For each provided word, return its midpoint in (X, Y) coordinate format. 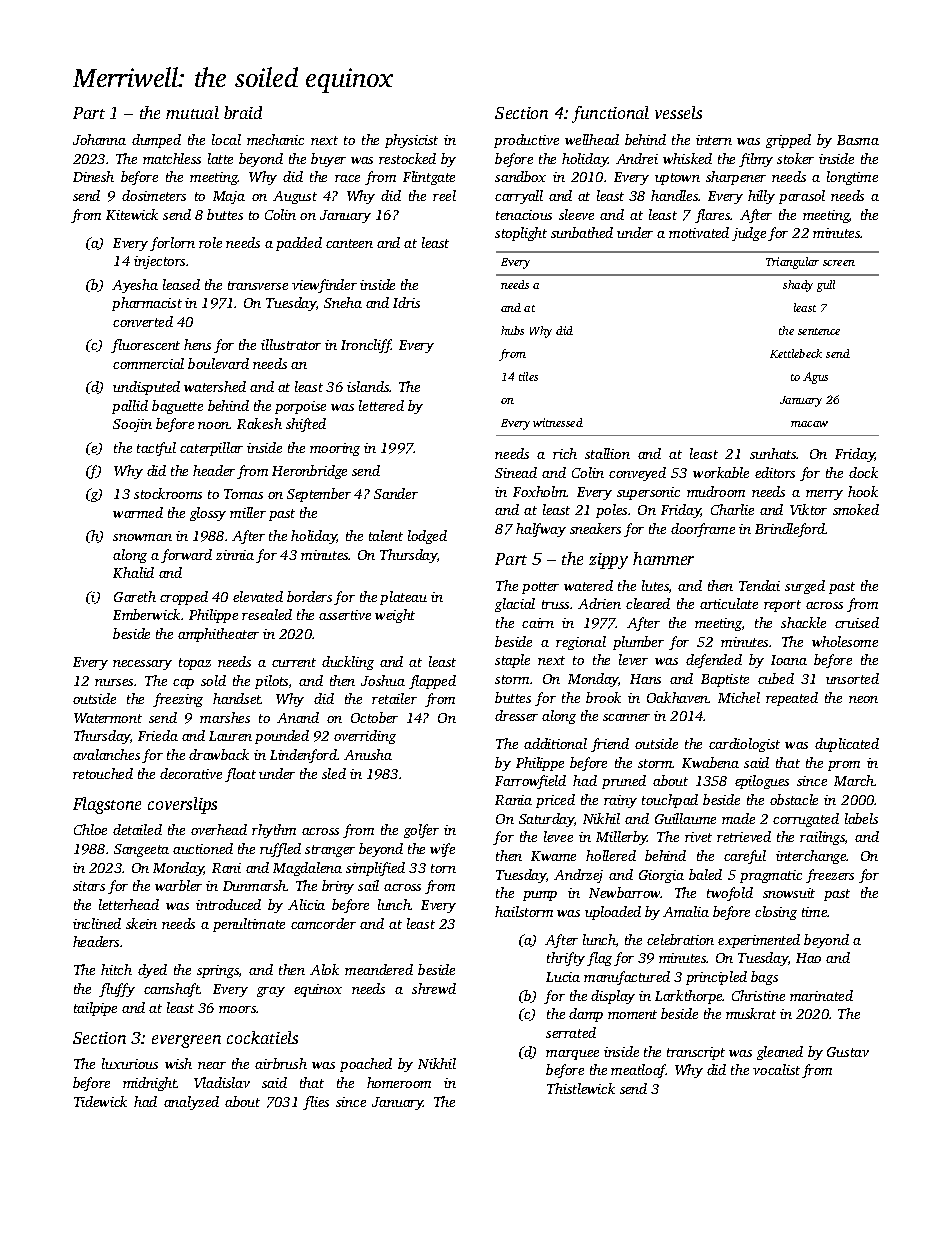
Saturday (546, 820)
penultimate (249, 925)
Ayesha (135, 286)
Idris (406, 302)
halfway (541, 530)
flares (713, 216)
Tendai (759, 585)
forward (186, 556)
